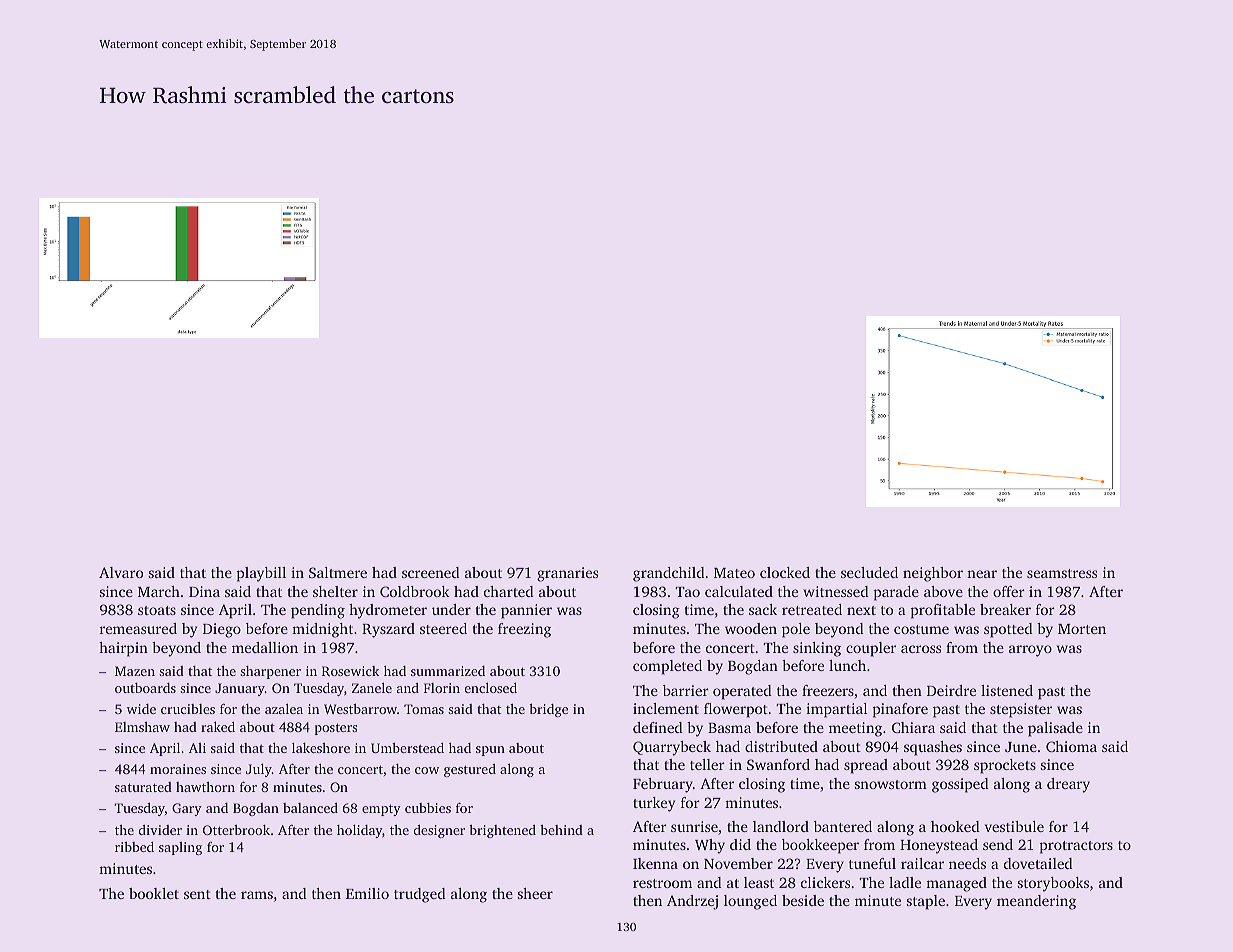 The width and height of the page is (1233, 952). Describe the element at coordinates (420, 895) in the page. I see `trudged` at that location.
